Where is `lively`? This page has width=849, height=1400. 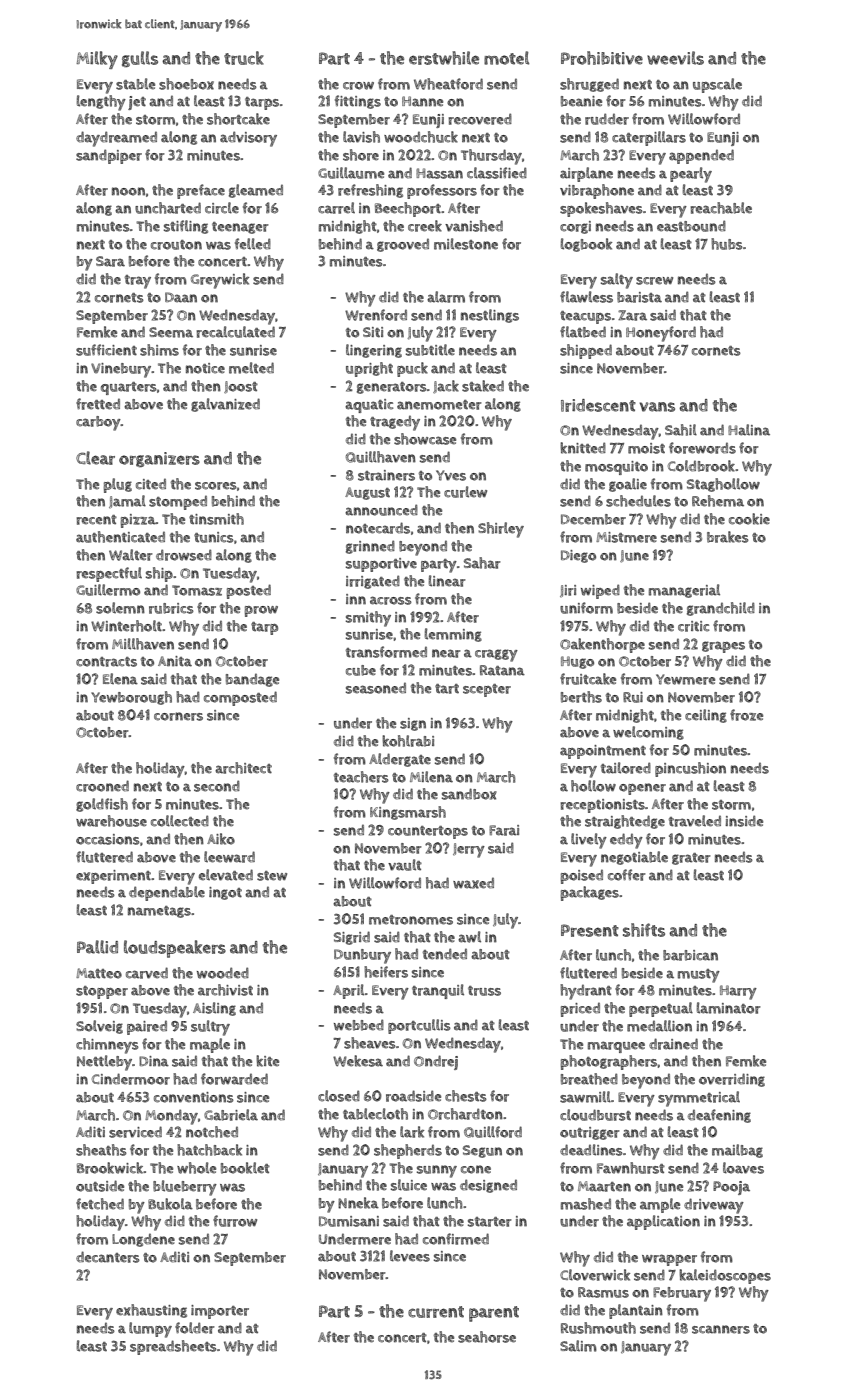
lively is located at coordinates (589, 841).
